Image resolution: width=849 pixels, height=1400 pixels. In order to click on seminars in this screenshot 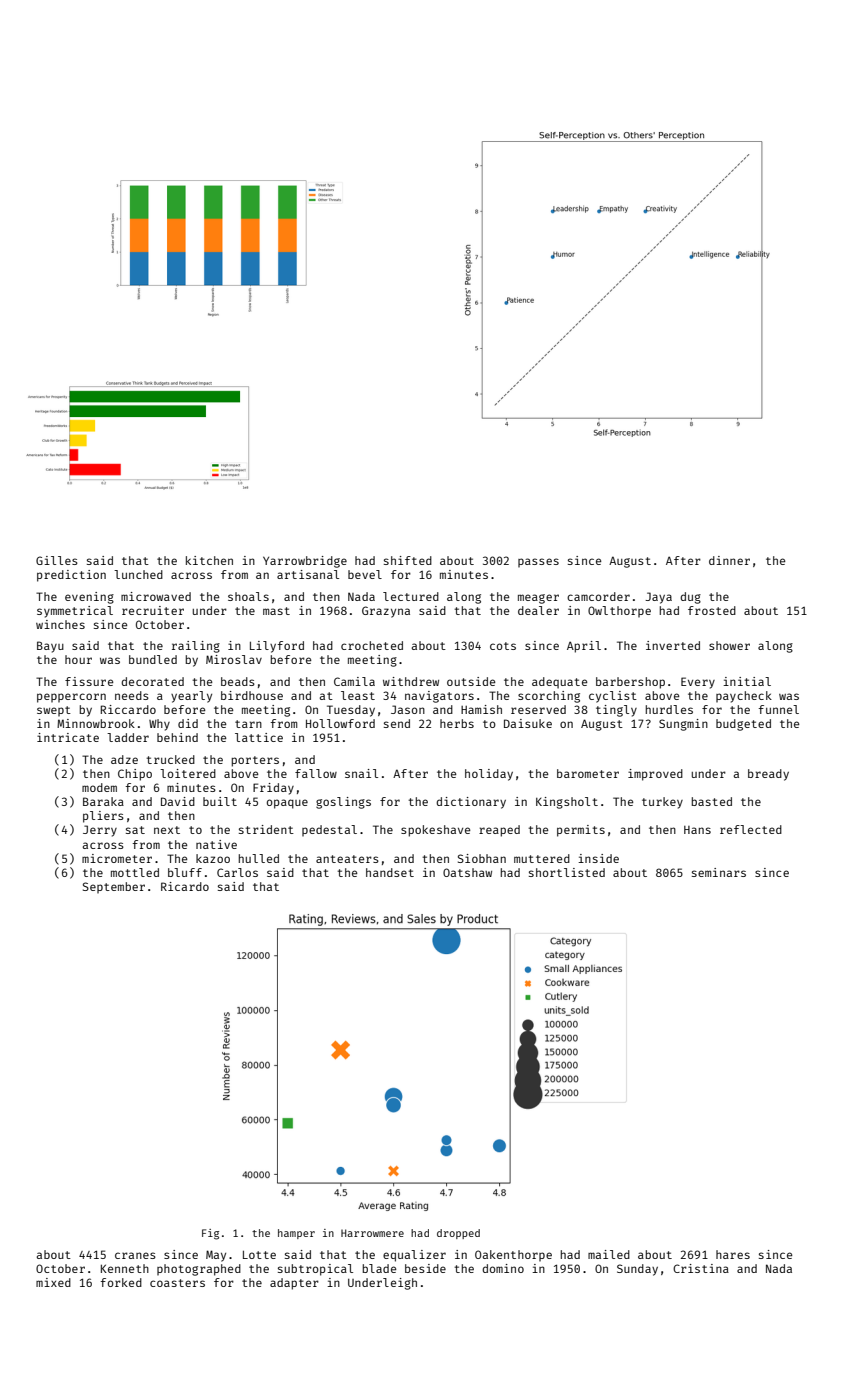, I will do `click(719, 872)`.
